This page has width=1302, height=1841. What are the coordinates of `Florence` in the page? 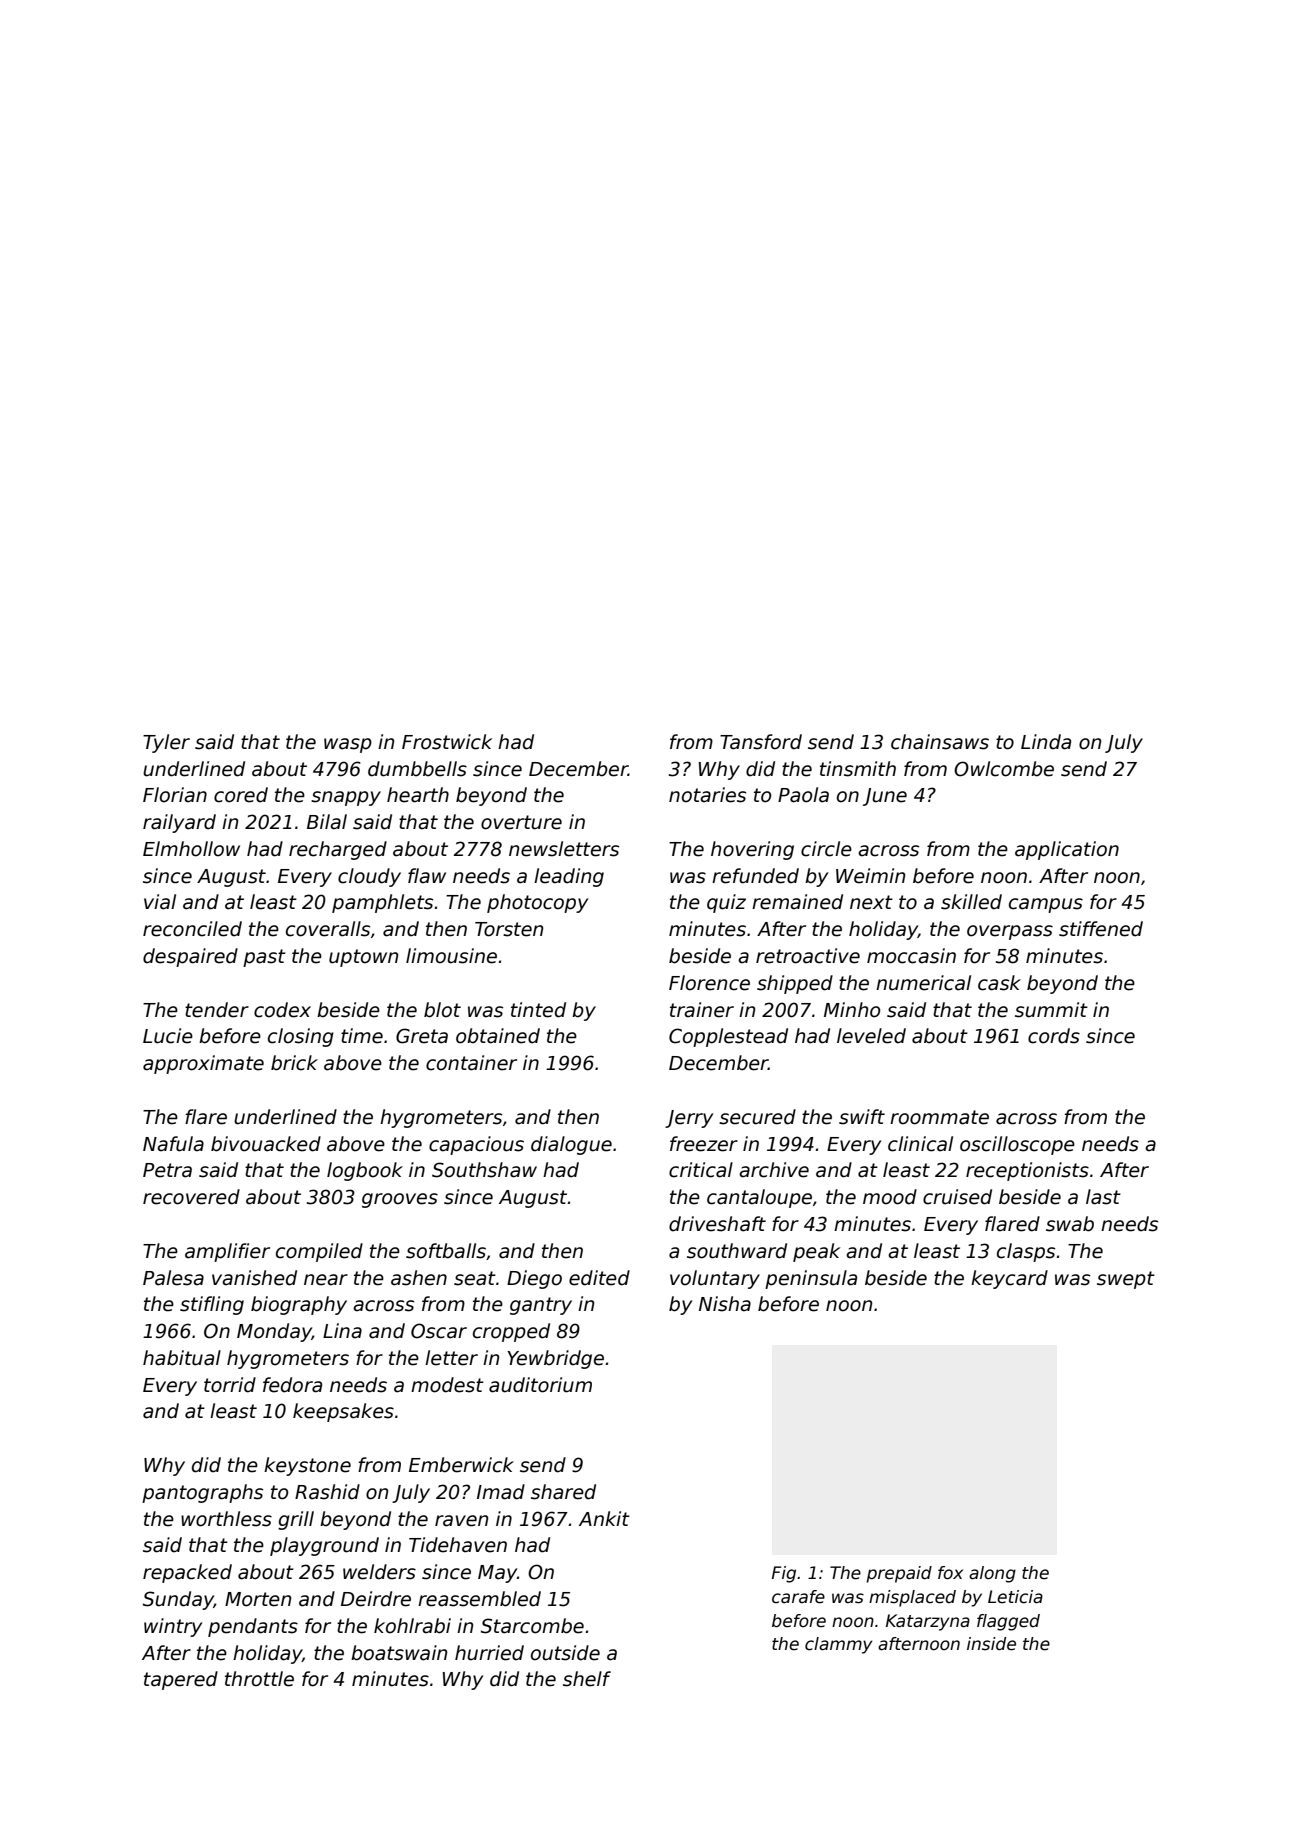 It's located at (709, 983).
